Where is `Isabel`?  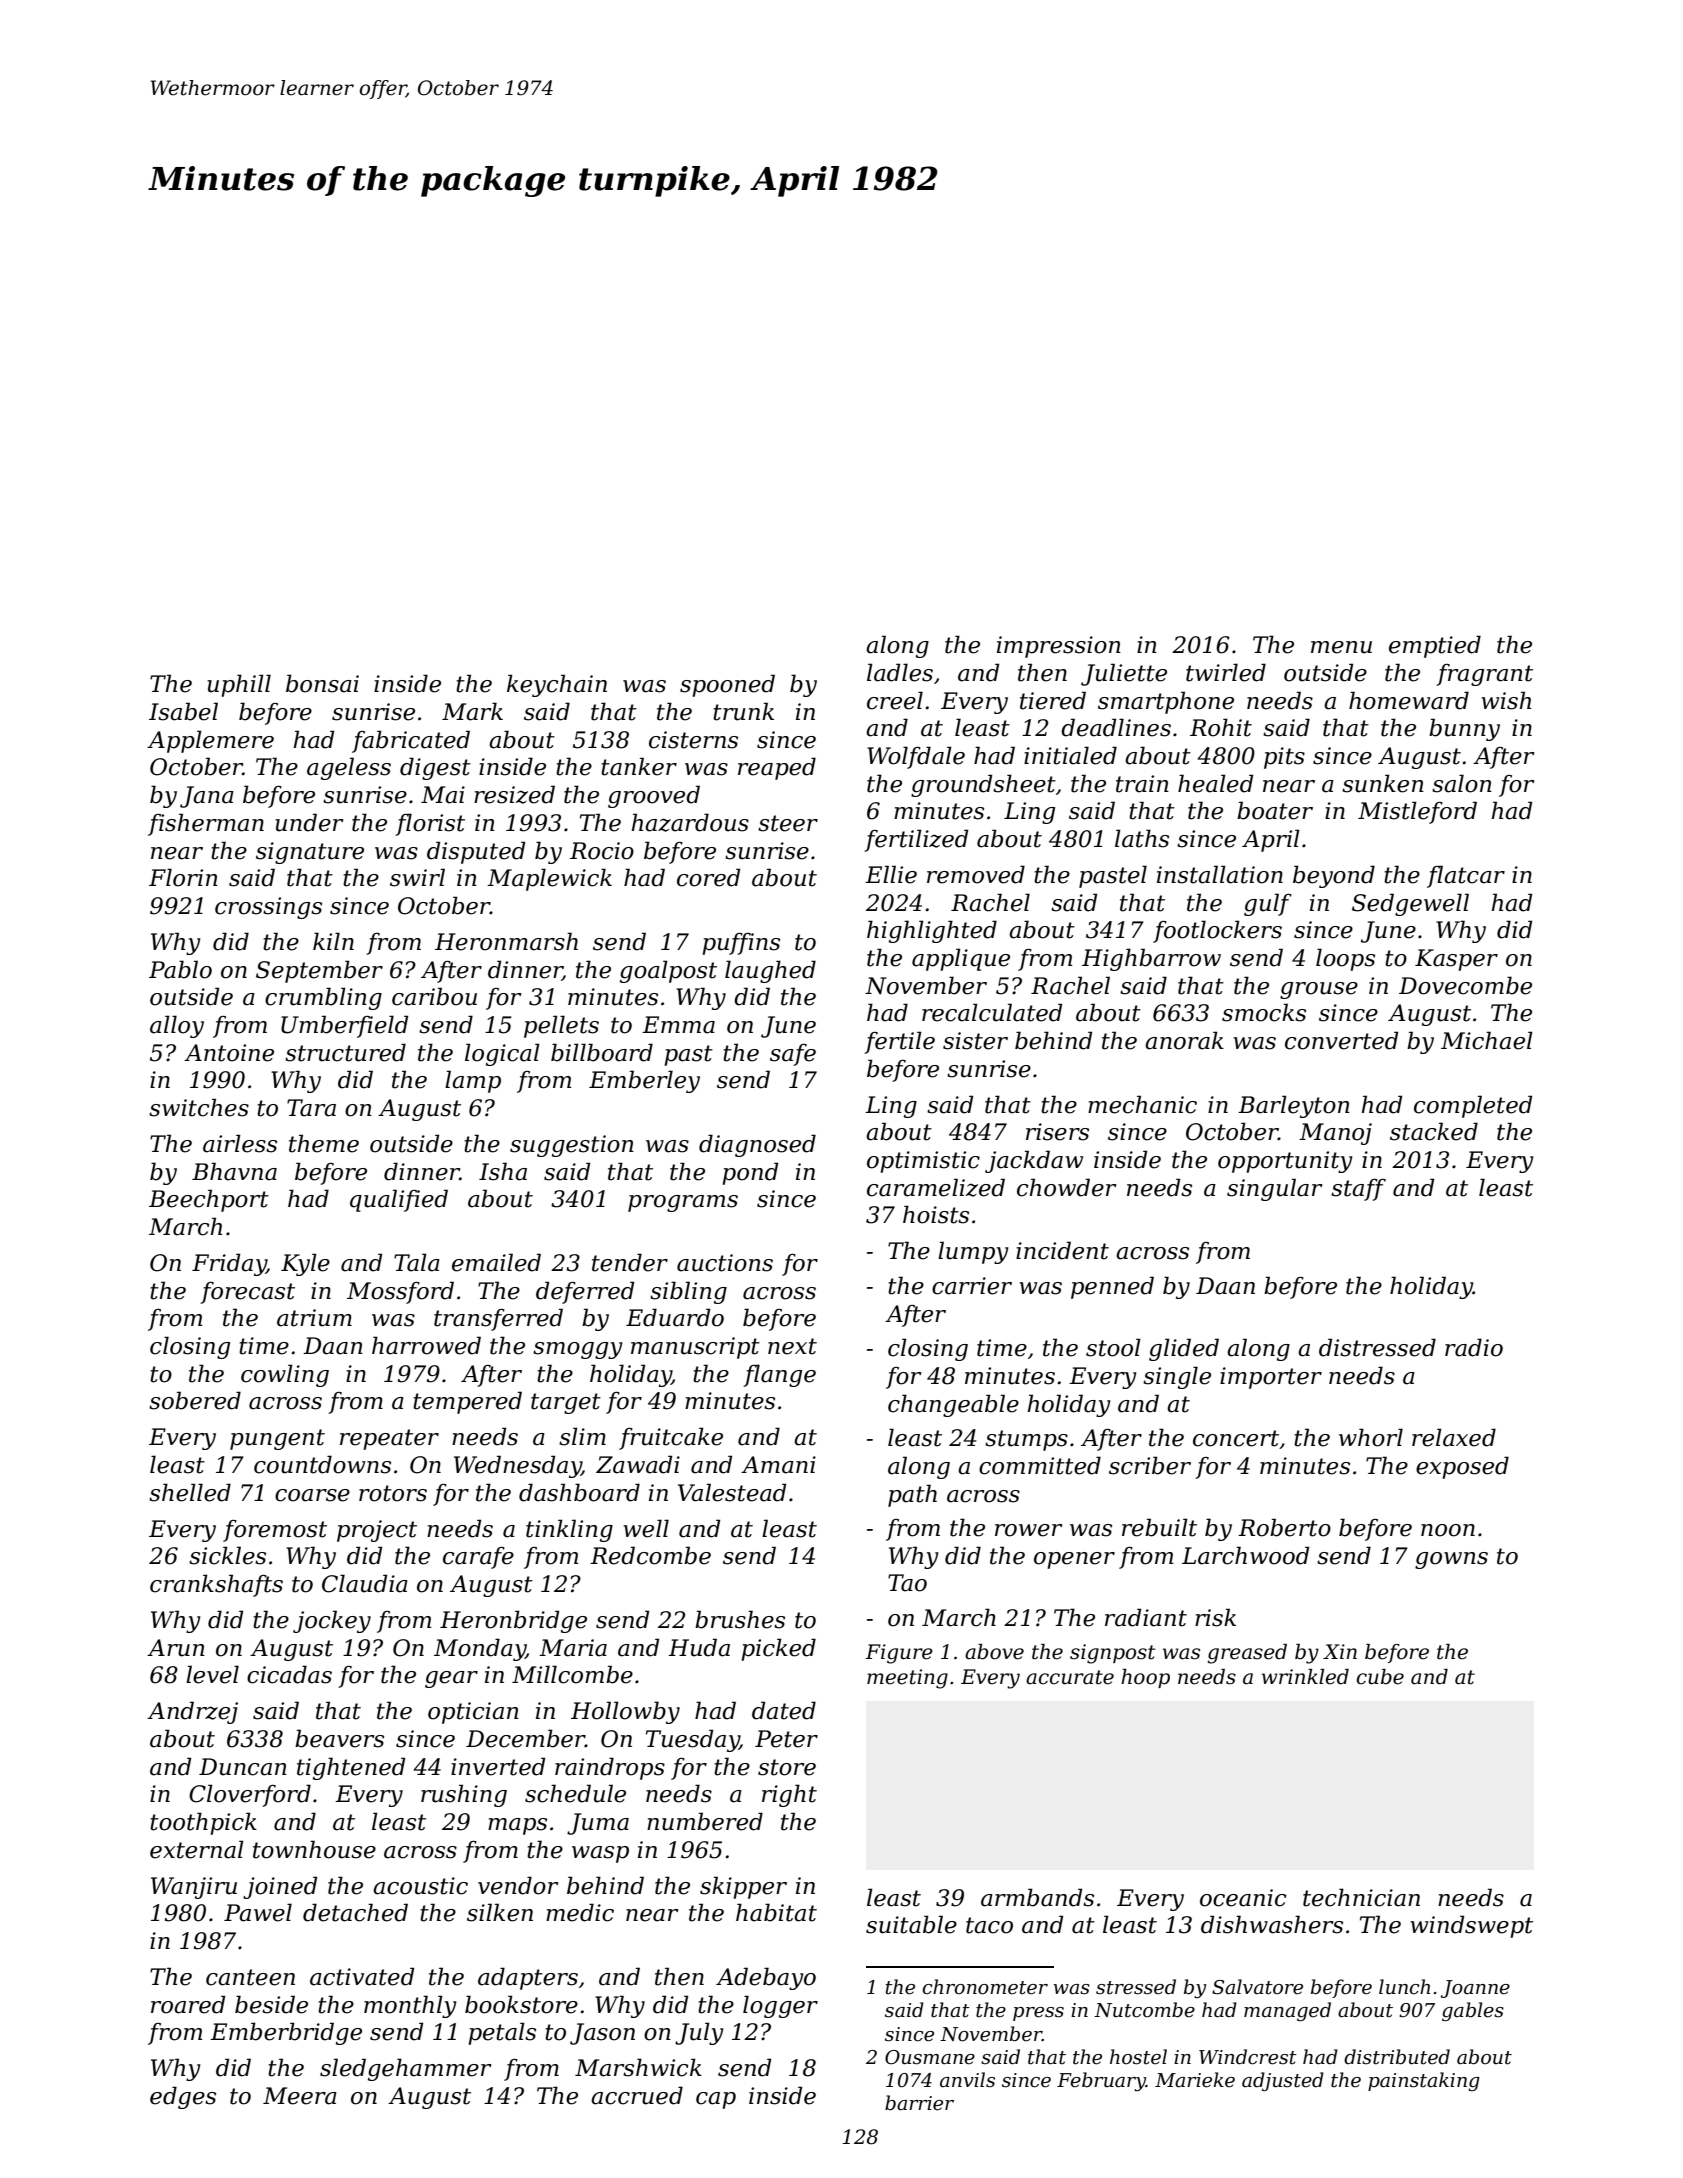 Isabel is located at coordinates (183, 711).
